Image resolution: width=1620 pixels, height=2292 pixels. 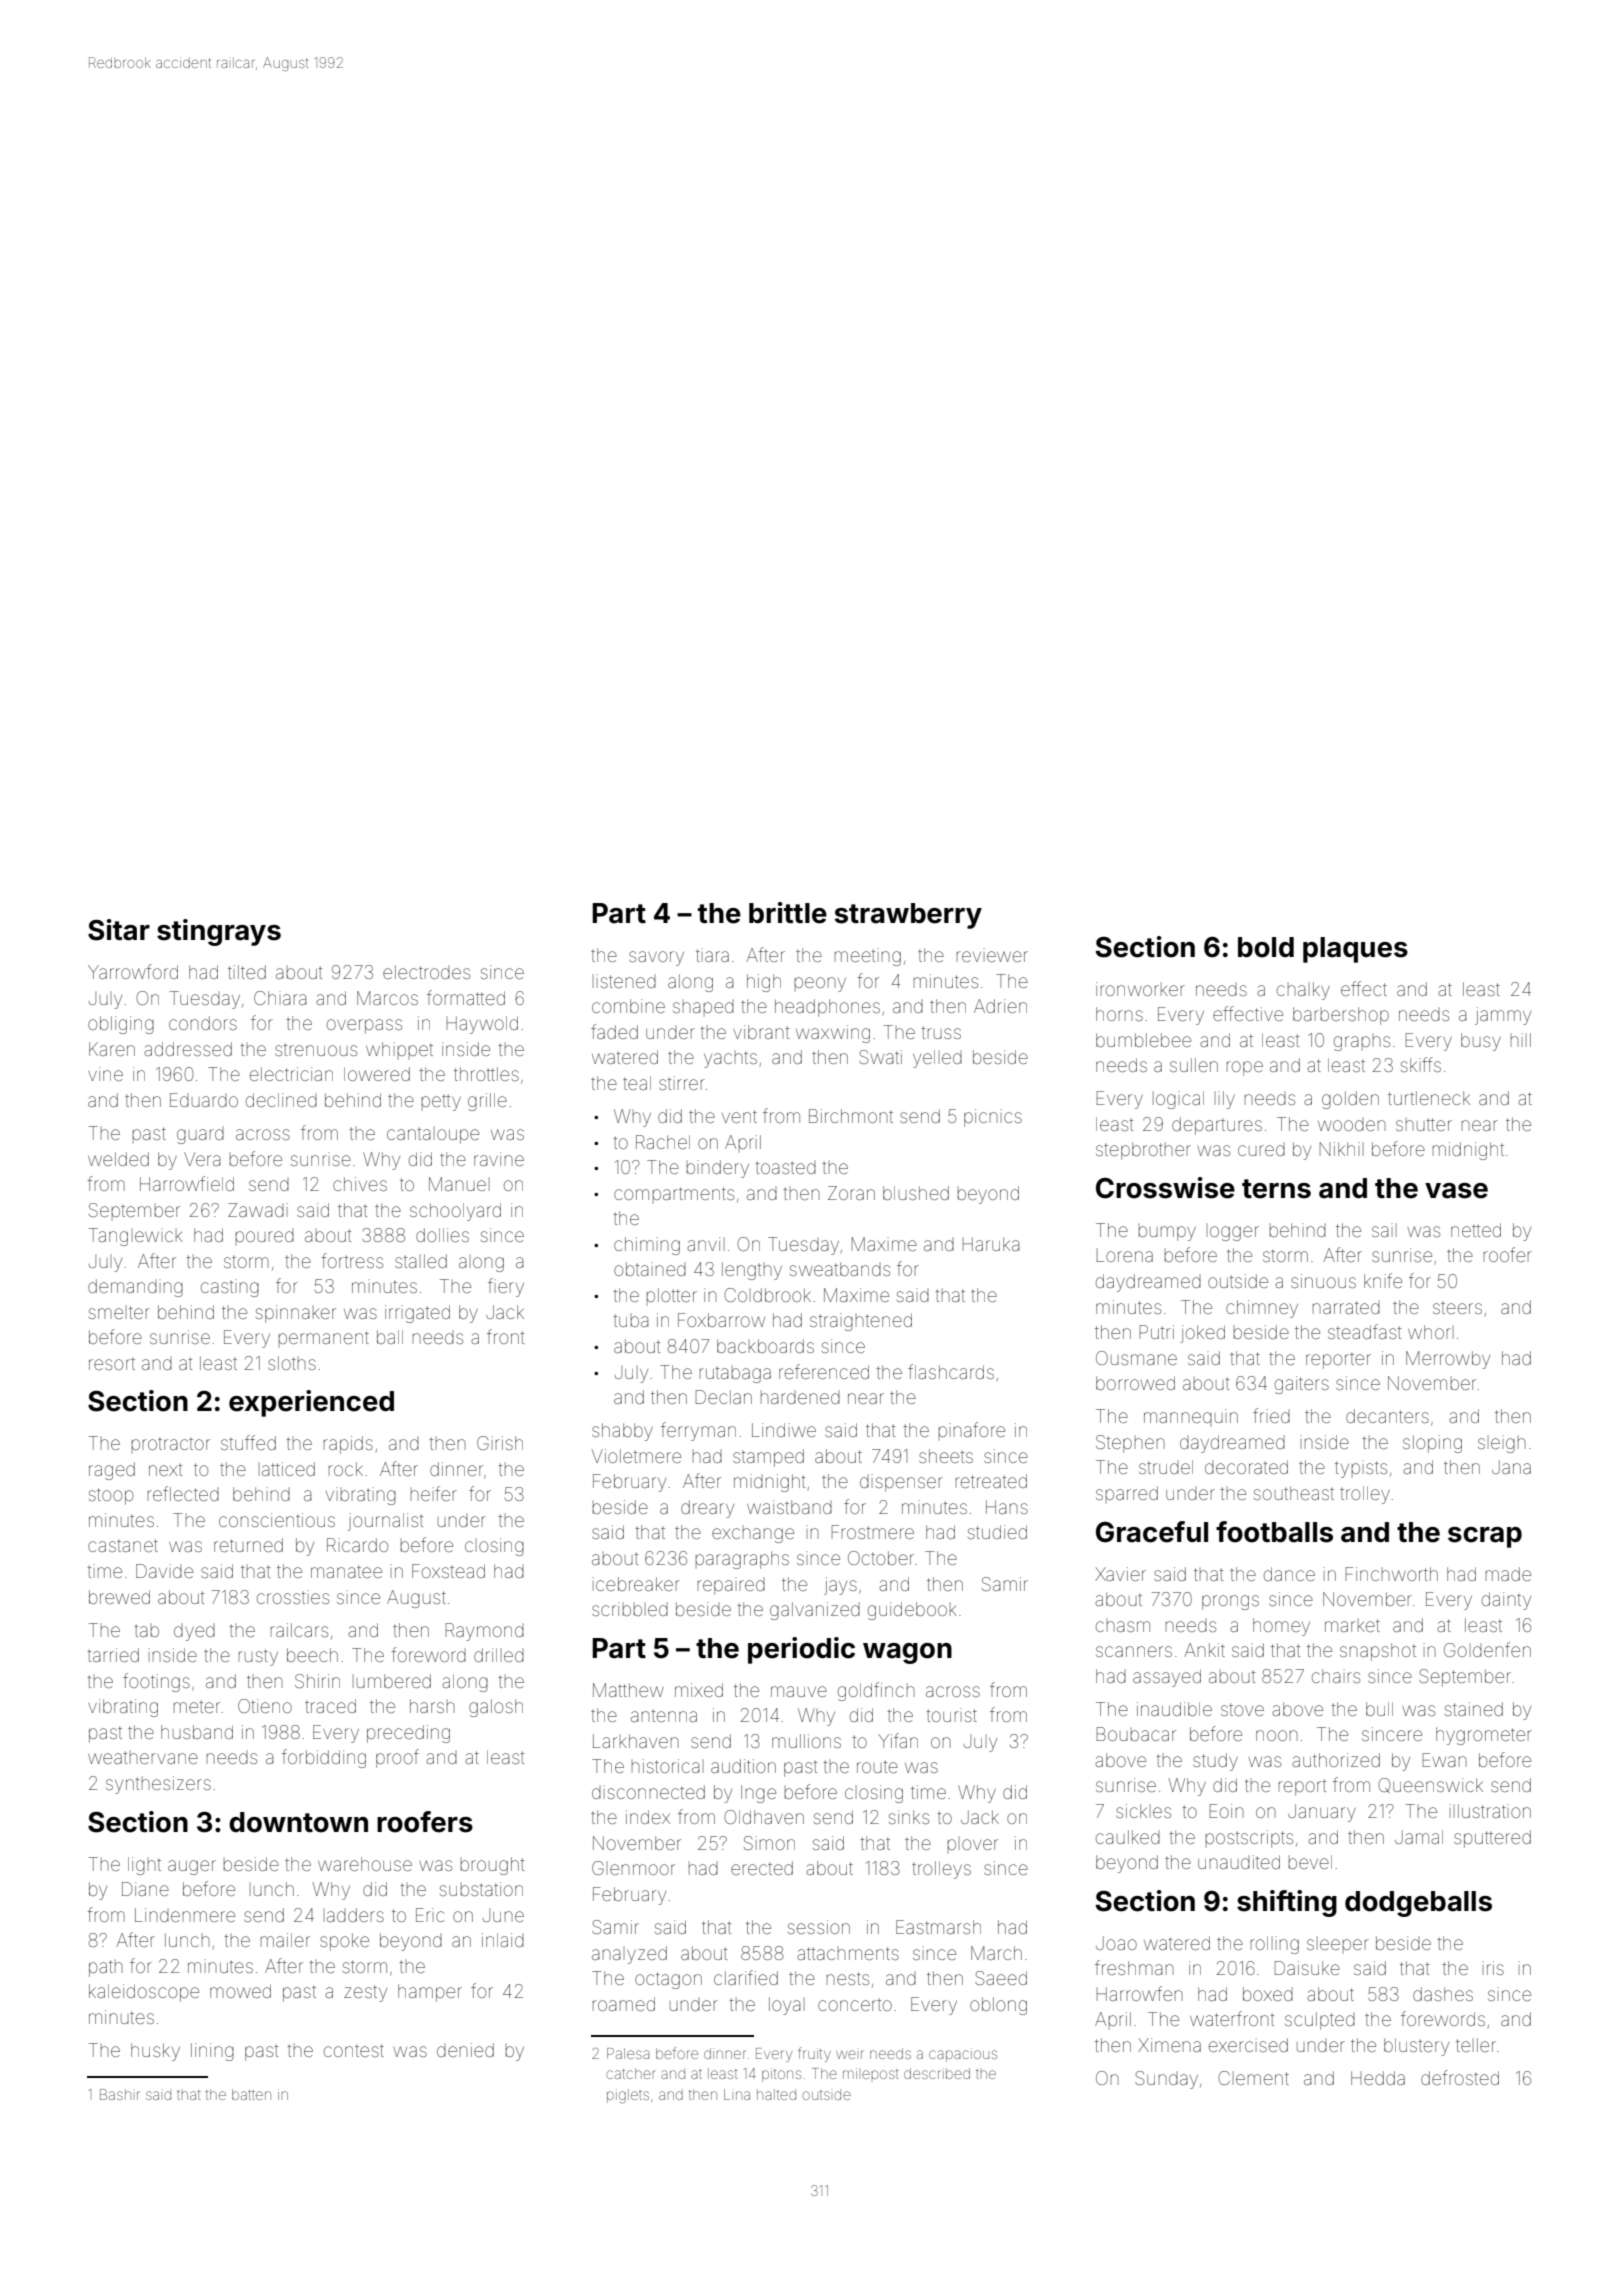 I want to click on scribbled, so click(x=630, y=1609).
